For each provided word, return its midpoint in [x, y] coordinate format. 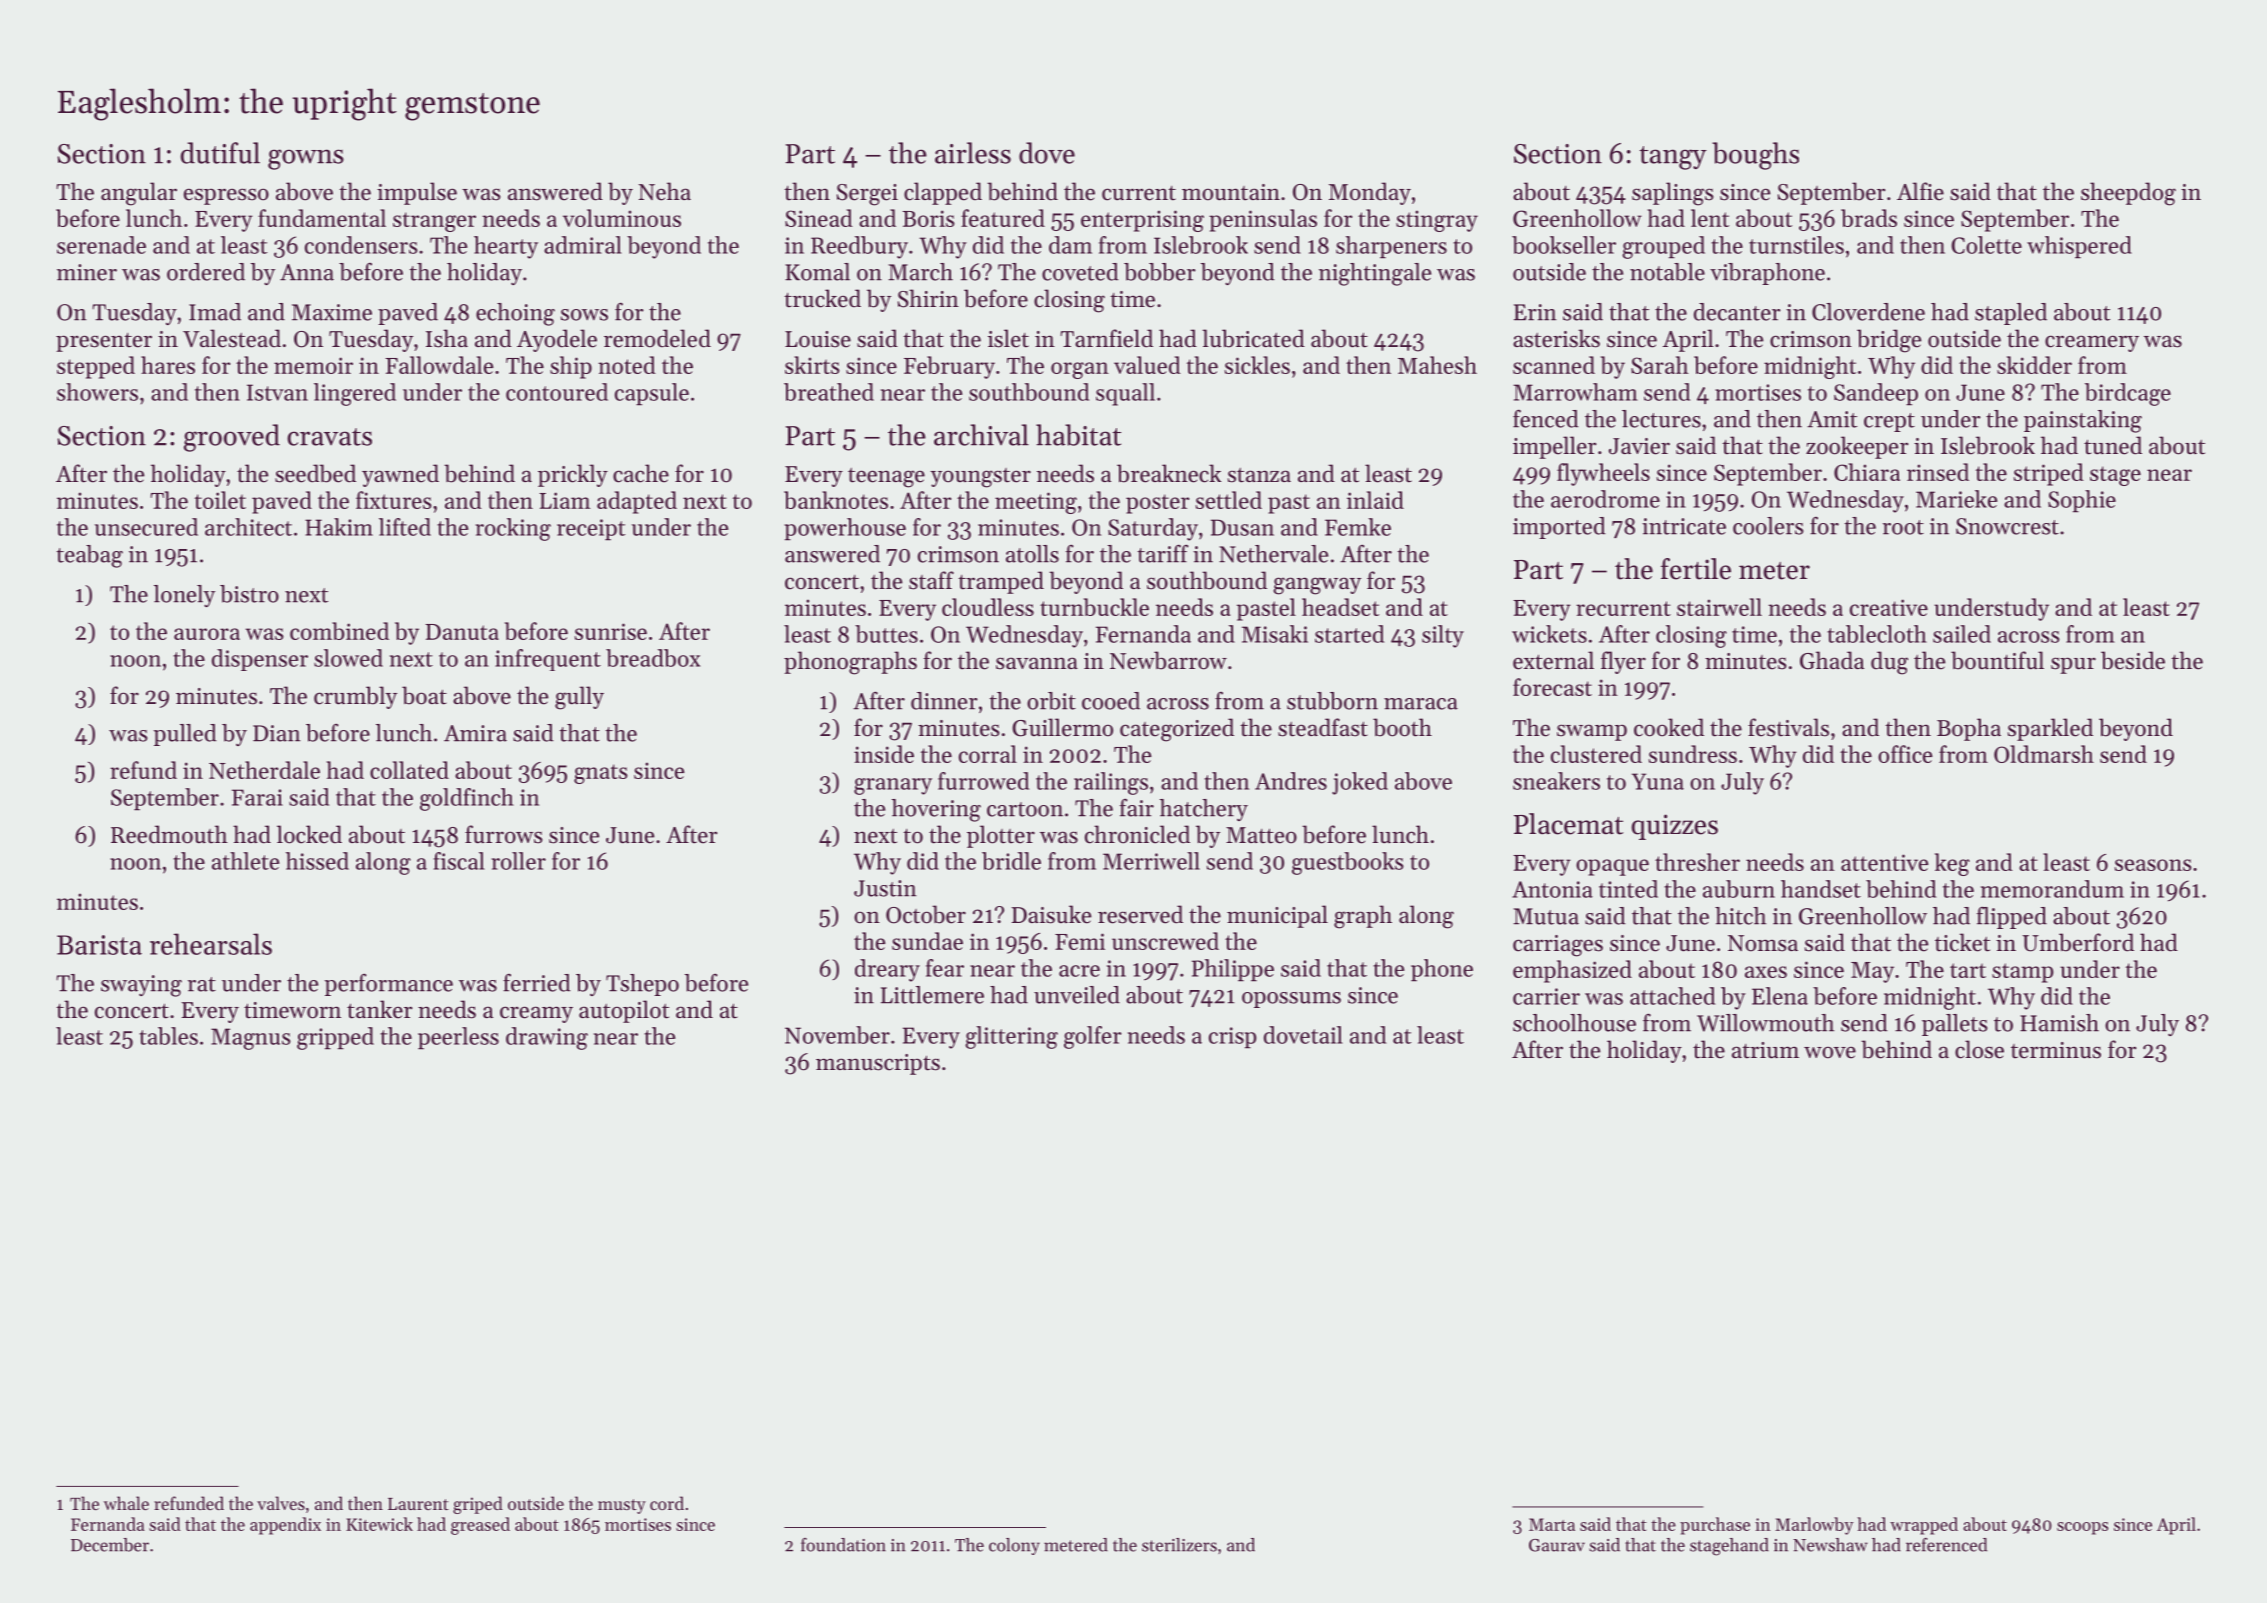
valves [281, 1503]
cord [667, 1503]
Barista [99, 945]
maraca [1421, 704]
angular [139, 194]
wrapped [1924, 1526]
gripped [335, 1038]
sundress [1693, 754]
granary [893, 786]
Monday [1370, 193]
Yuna [1658, 781]
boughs [1755, 156]
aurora [207, 634]
